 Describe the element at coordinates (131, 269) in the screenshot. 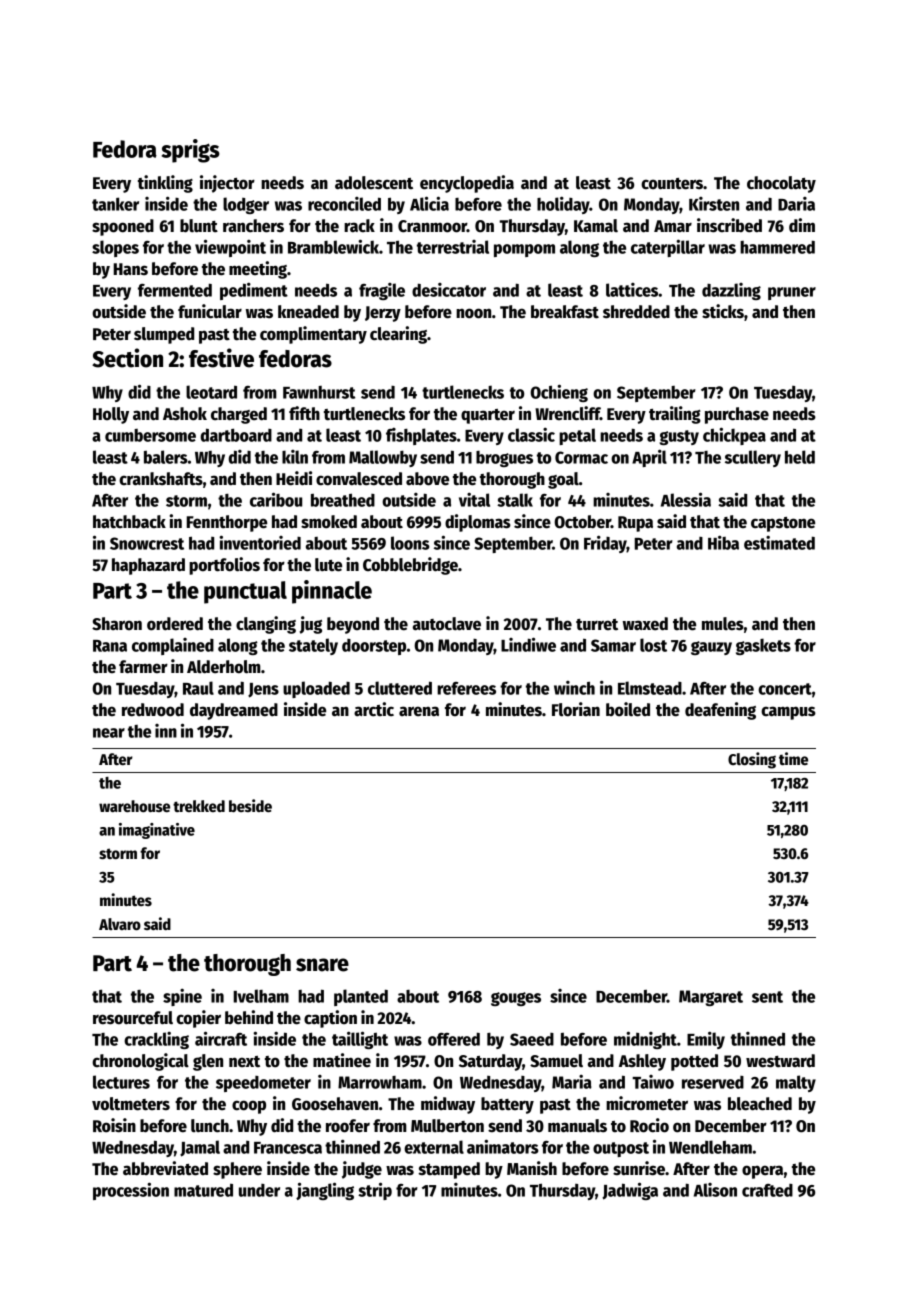

I see `Hans` at that location.
